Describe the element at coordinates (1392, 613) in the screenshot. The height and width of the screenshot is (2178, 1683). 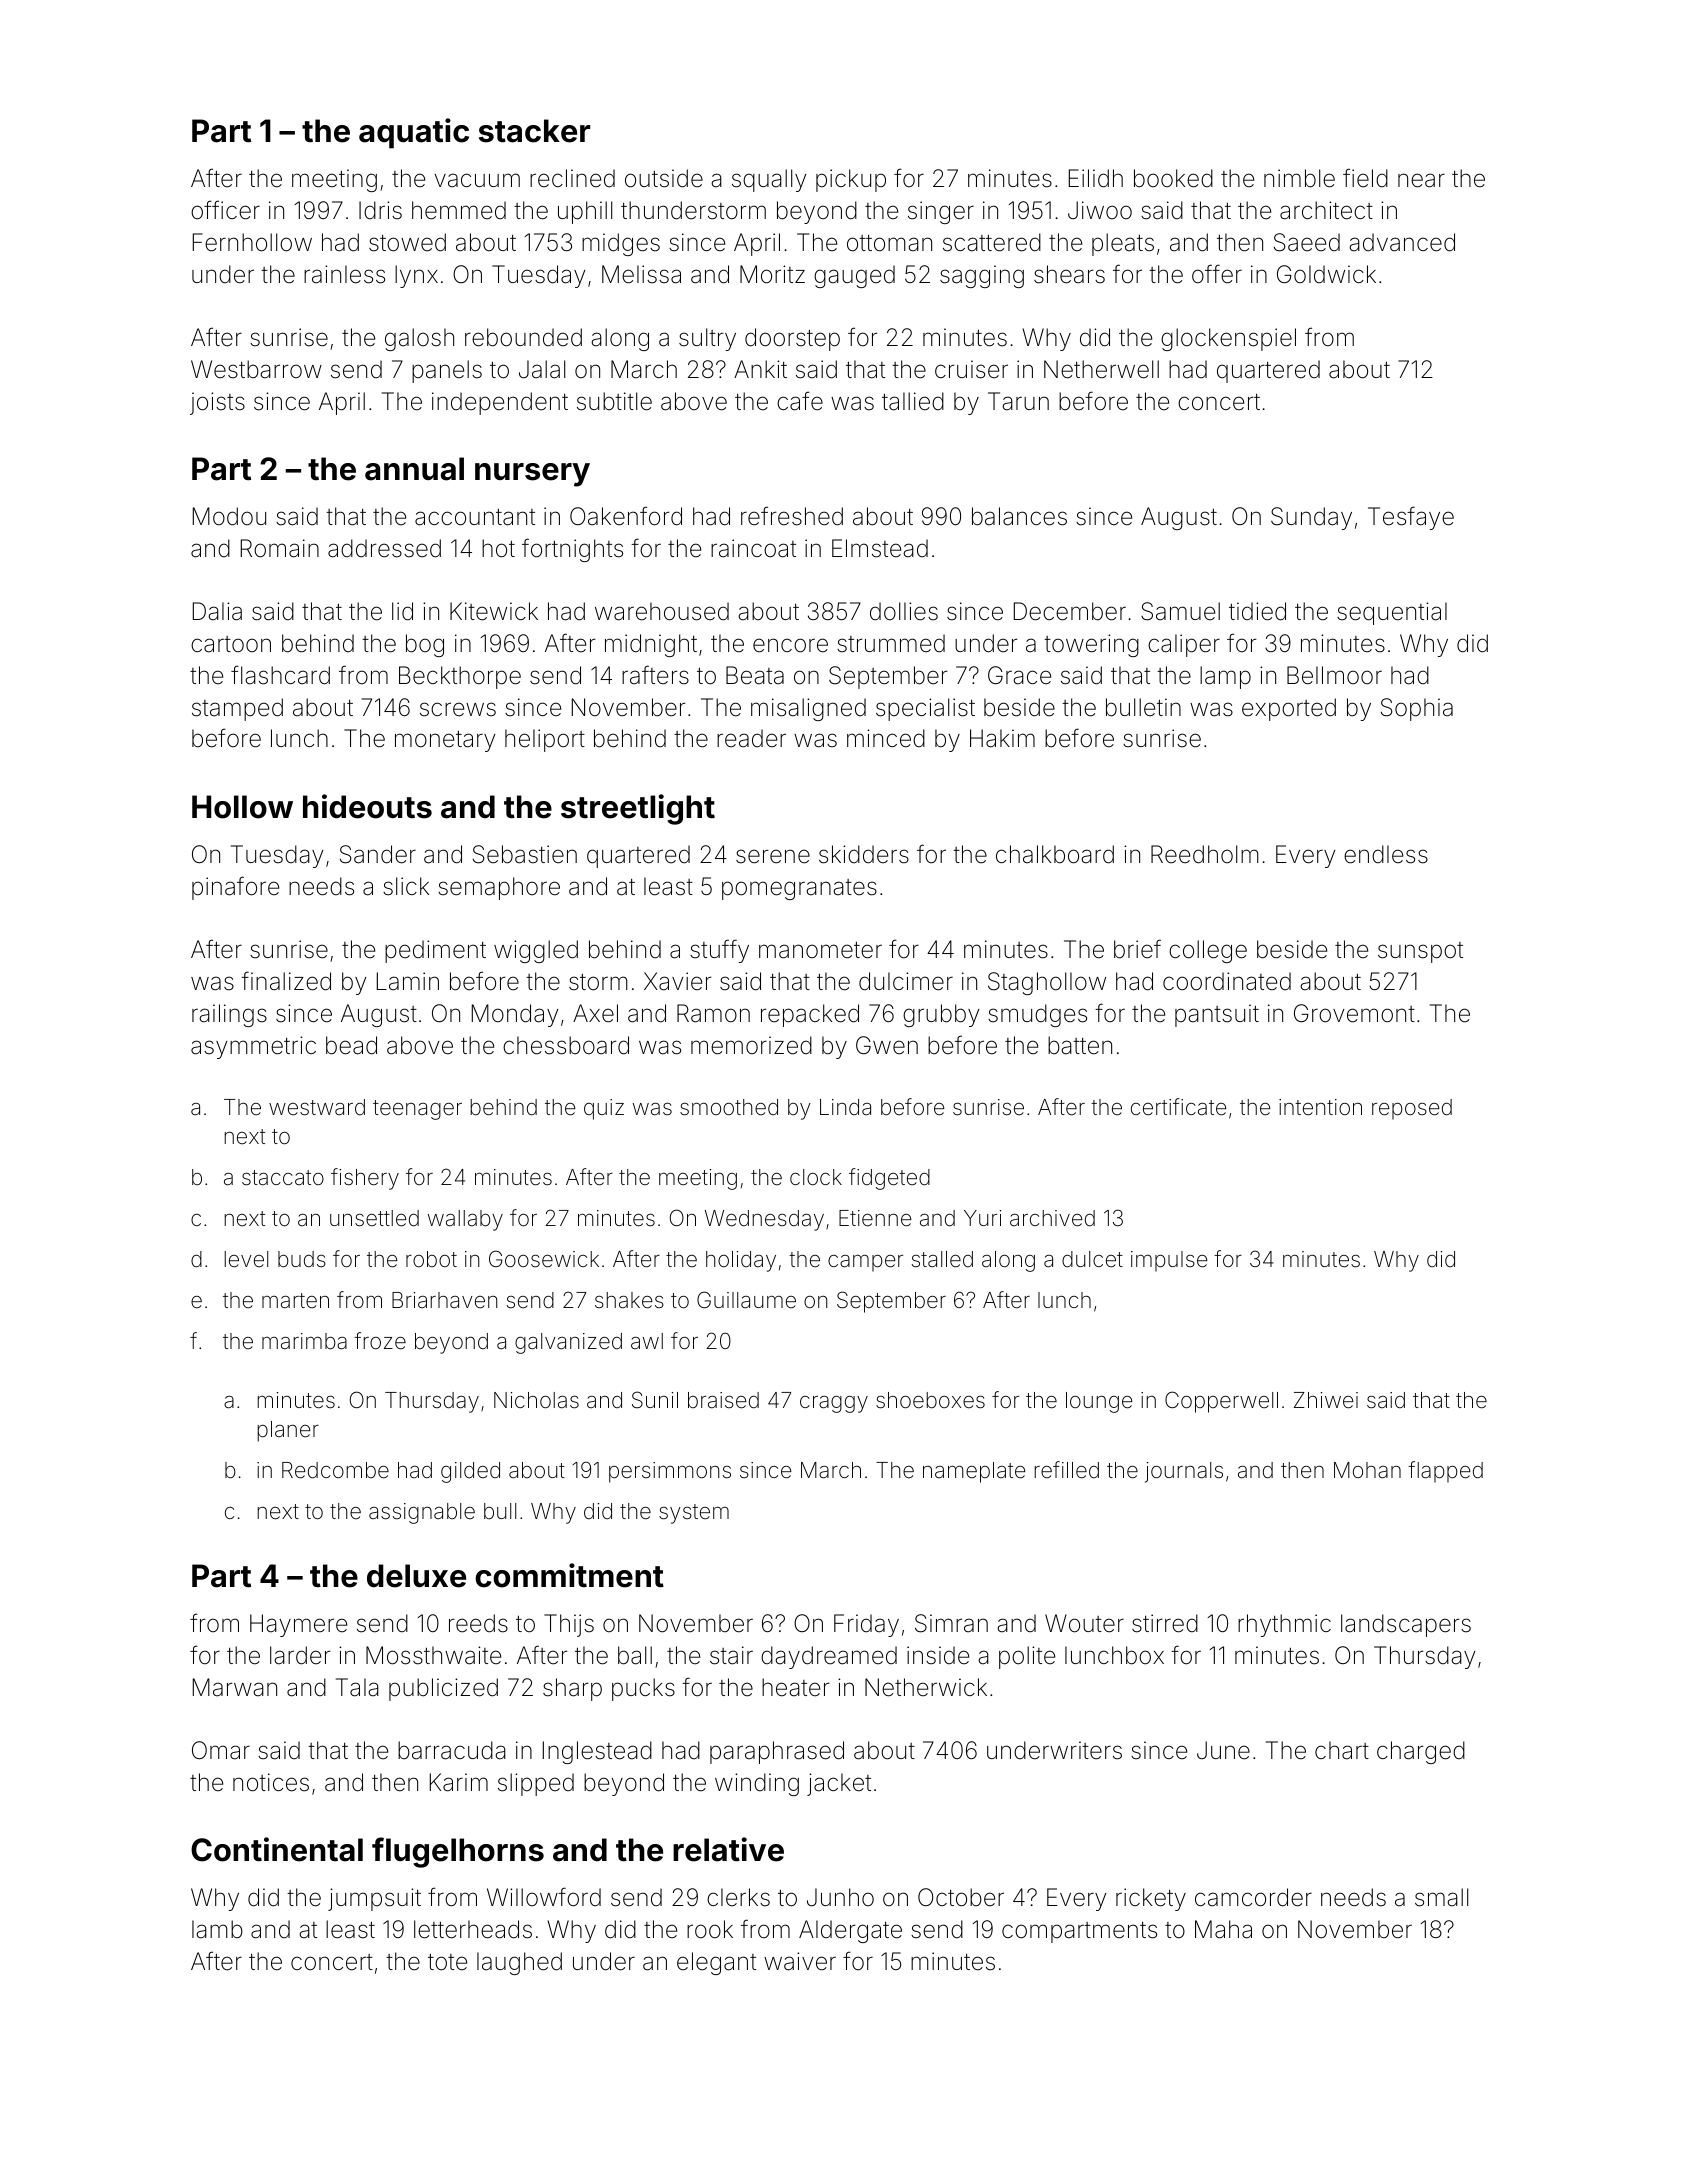
I see `sequential` at that location.
